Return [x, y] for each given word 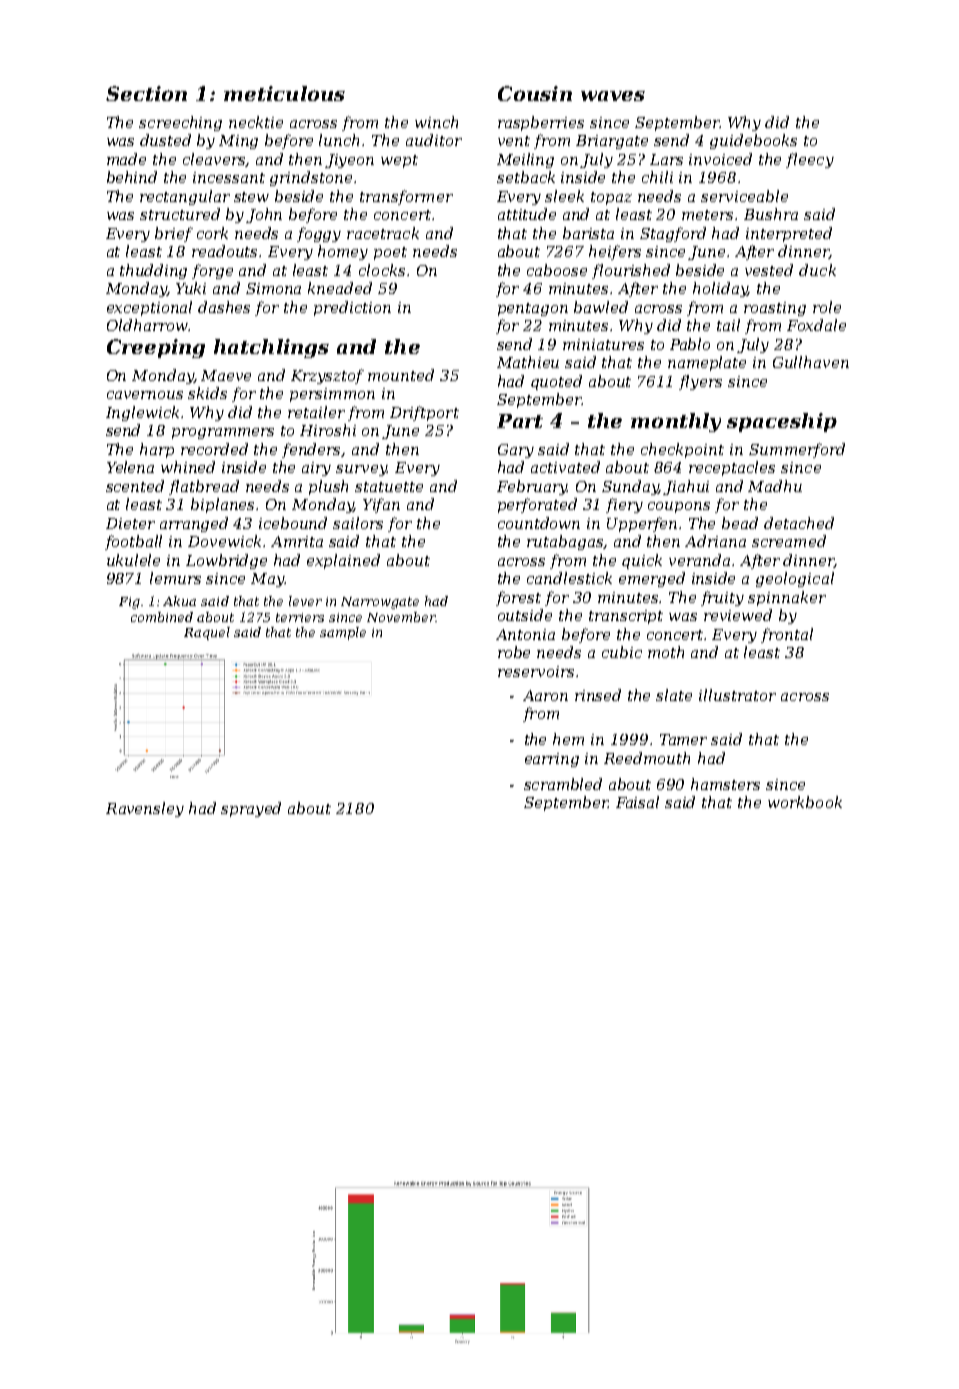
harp [157, 450]
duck [817, 270]
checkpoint [682, 450]
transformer [406, 197]
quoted [556, 382]
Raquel [207, 633]
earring [552, 760]
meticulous [284, 93]
